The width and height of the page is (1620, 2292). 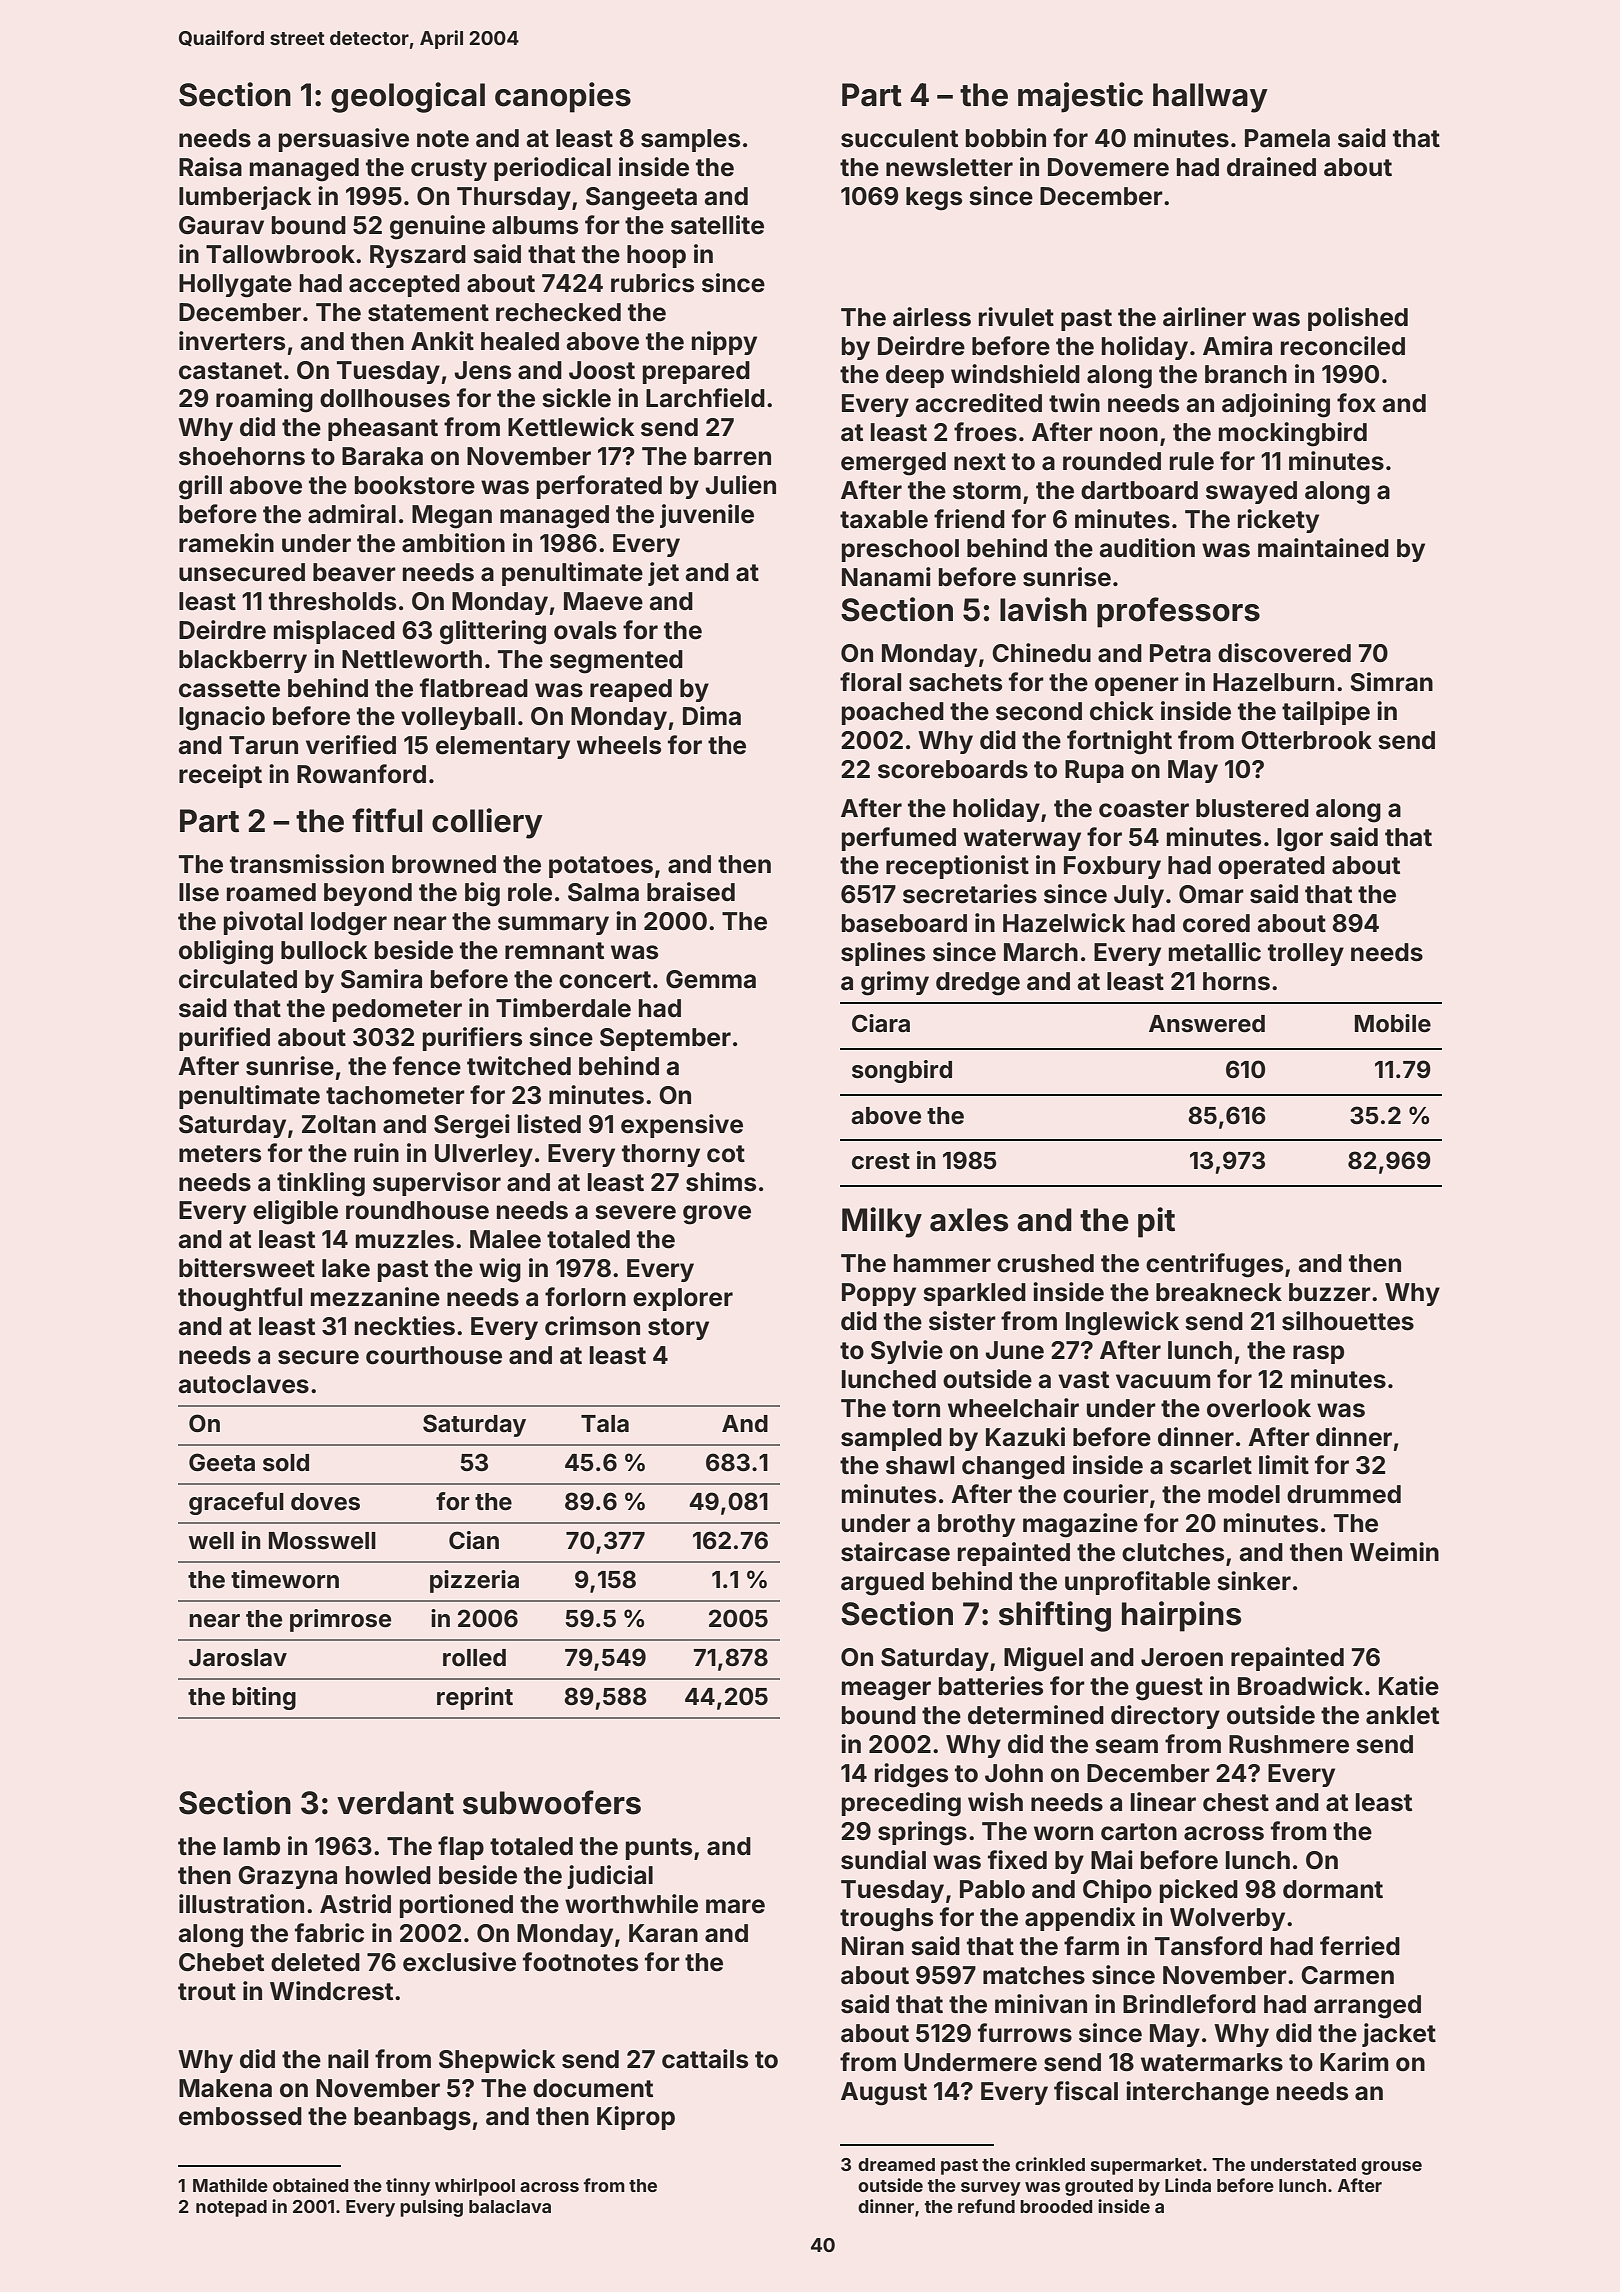 What do you see at coordinates (510, 2206) in the page?
I see `balaclava` at bounding box center [510, 2206].
